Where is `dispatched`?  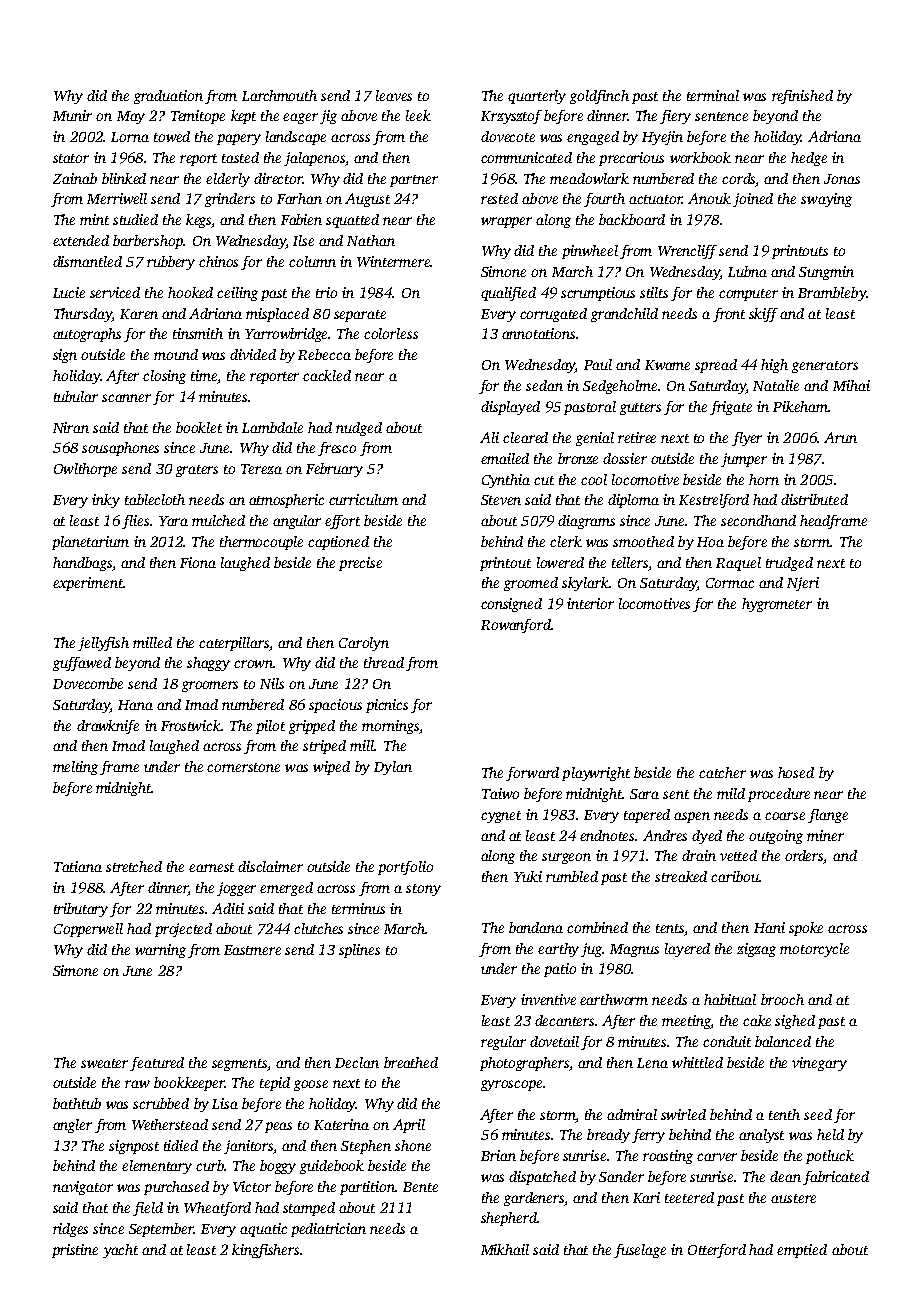 dispatched is located at coordinates (542, 1178).
